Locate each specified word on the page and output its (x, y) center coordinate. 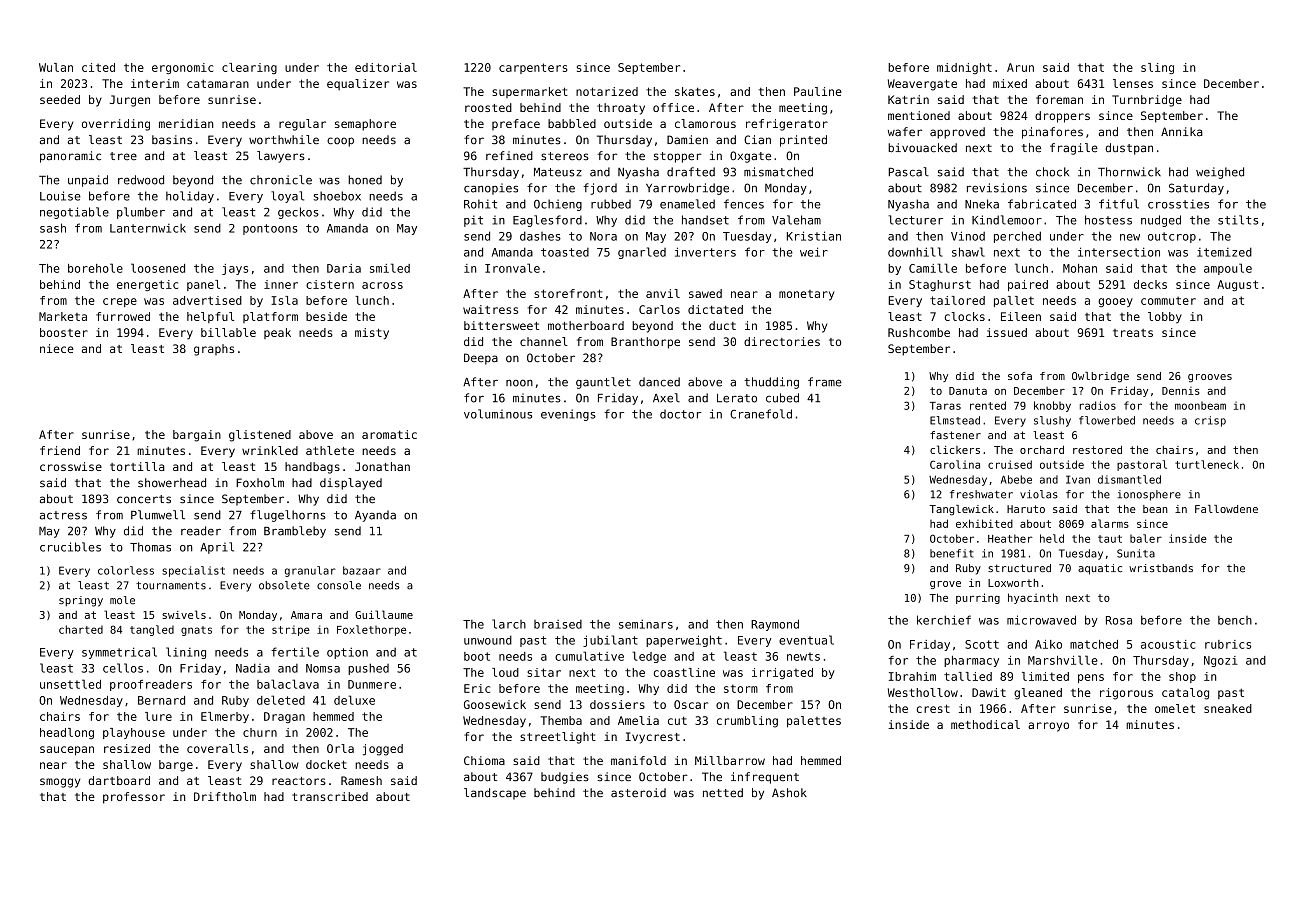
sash (53, 228)
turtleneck (1207, 464)
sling (1157, 68)
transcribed (330, 796)
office (673, 107)
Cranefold (761, 414)
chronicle (281, 180)
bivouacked (922, 148)
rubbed (611, 204)
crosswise (71, 466)
